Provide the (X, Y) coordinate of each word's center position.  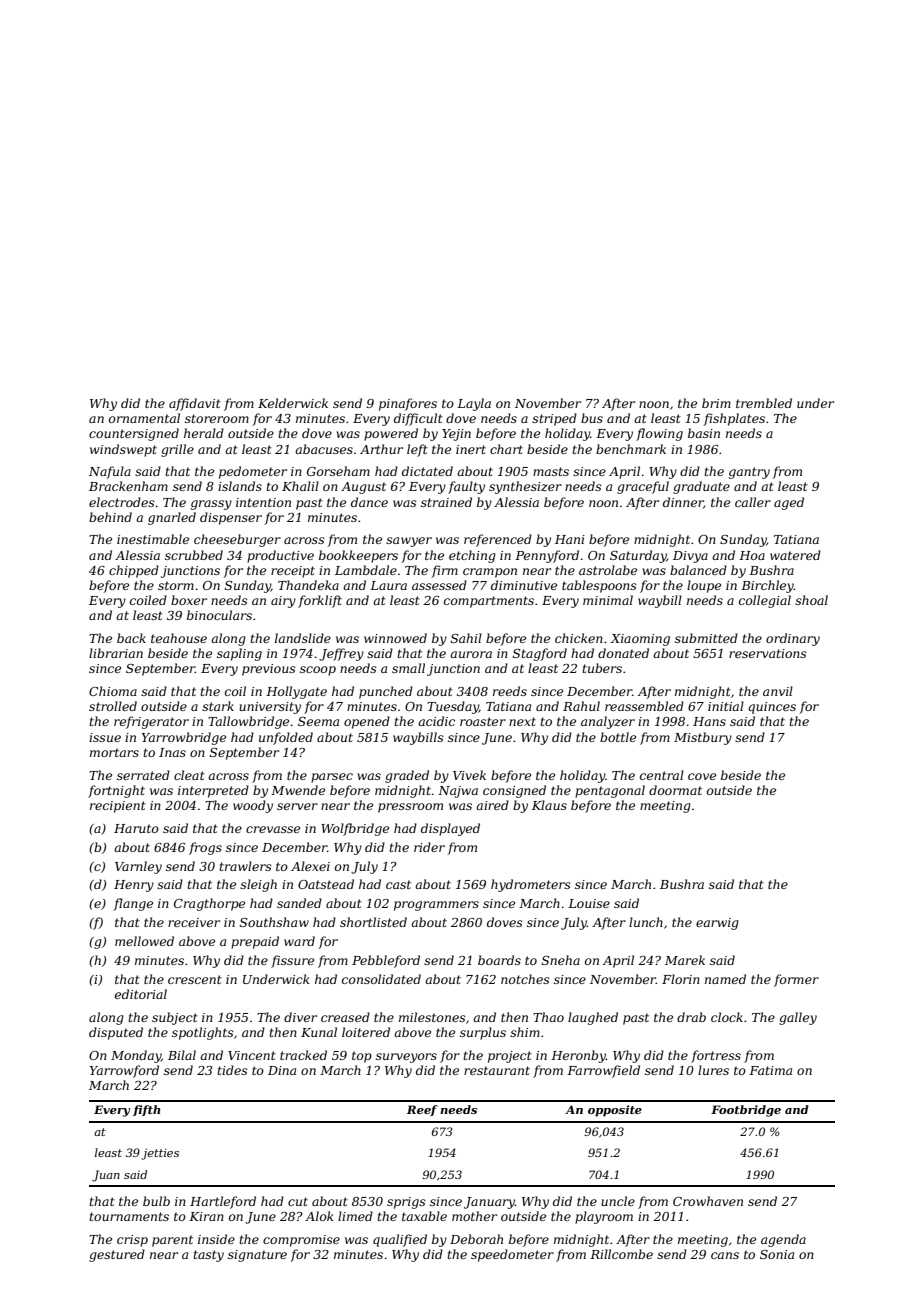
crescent (195, 979)
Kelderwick (293, 403)
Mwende (298, 790)
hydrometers (531, 885)
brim (716, 403)
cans (725, 1255)
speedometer (512, 1255)
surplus (483, 1033)
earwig (717, 924)
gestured (117, 1255)
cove (702, 776)
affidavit (195, 404)
